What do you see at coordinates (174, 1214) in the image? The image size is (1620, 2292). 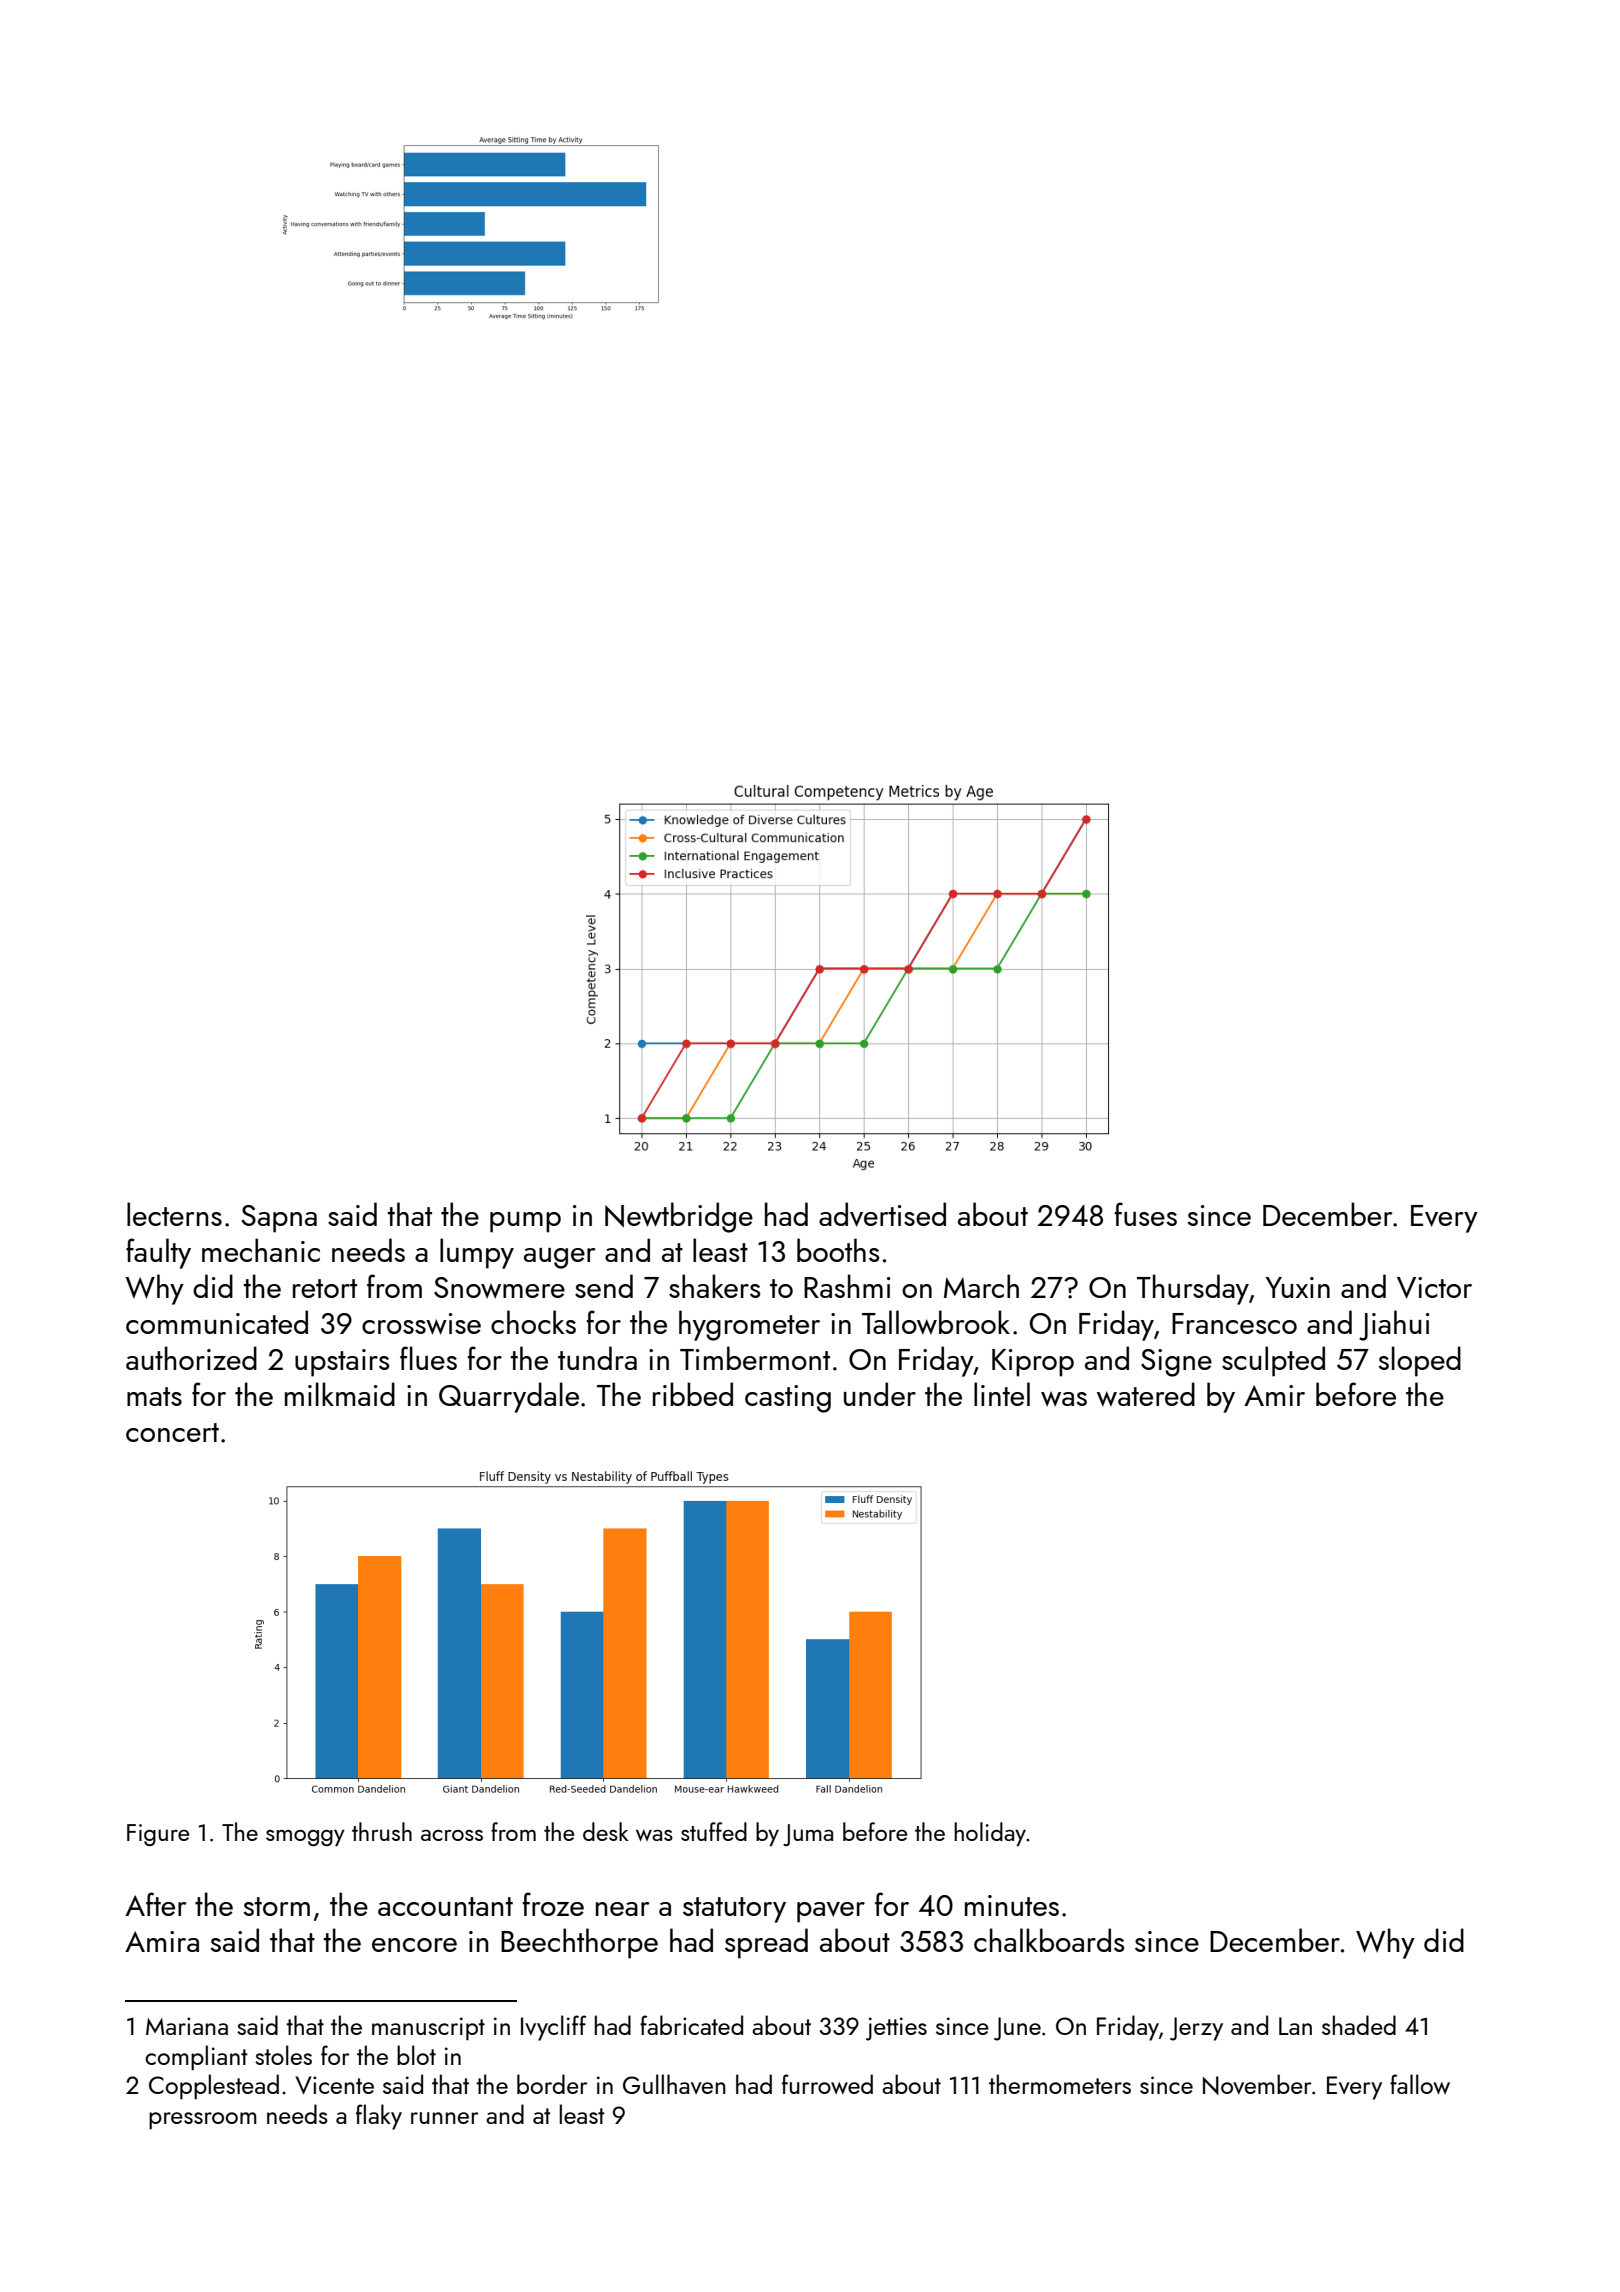 I see `lecterns` at bounding box center [174, 1214].
